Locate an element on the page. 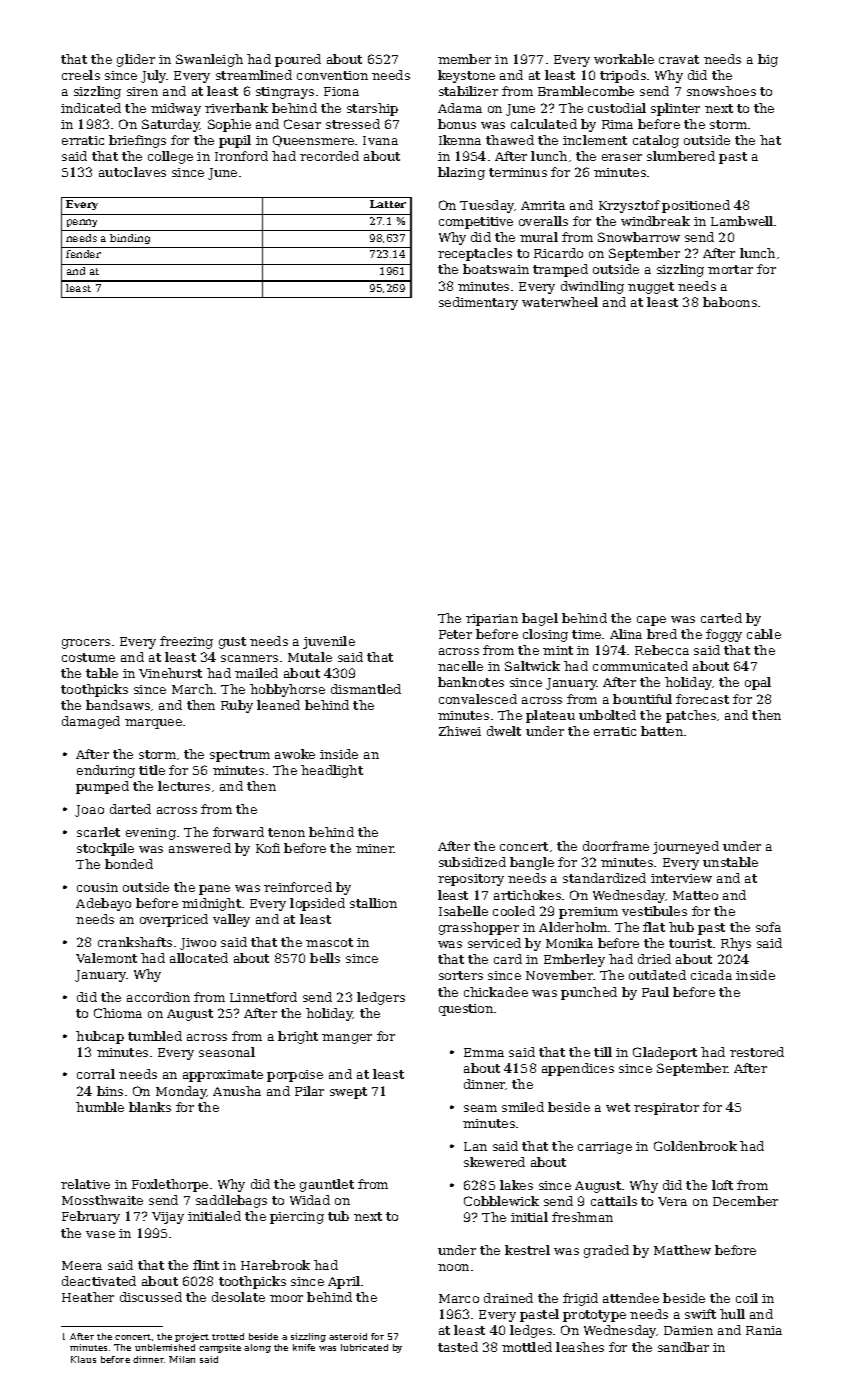 The width and height of the page is (849, 1400). stallion is located at coordinates (373, 903).
